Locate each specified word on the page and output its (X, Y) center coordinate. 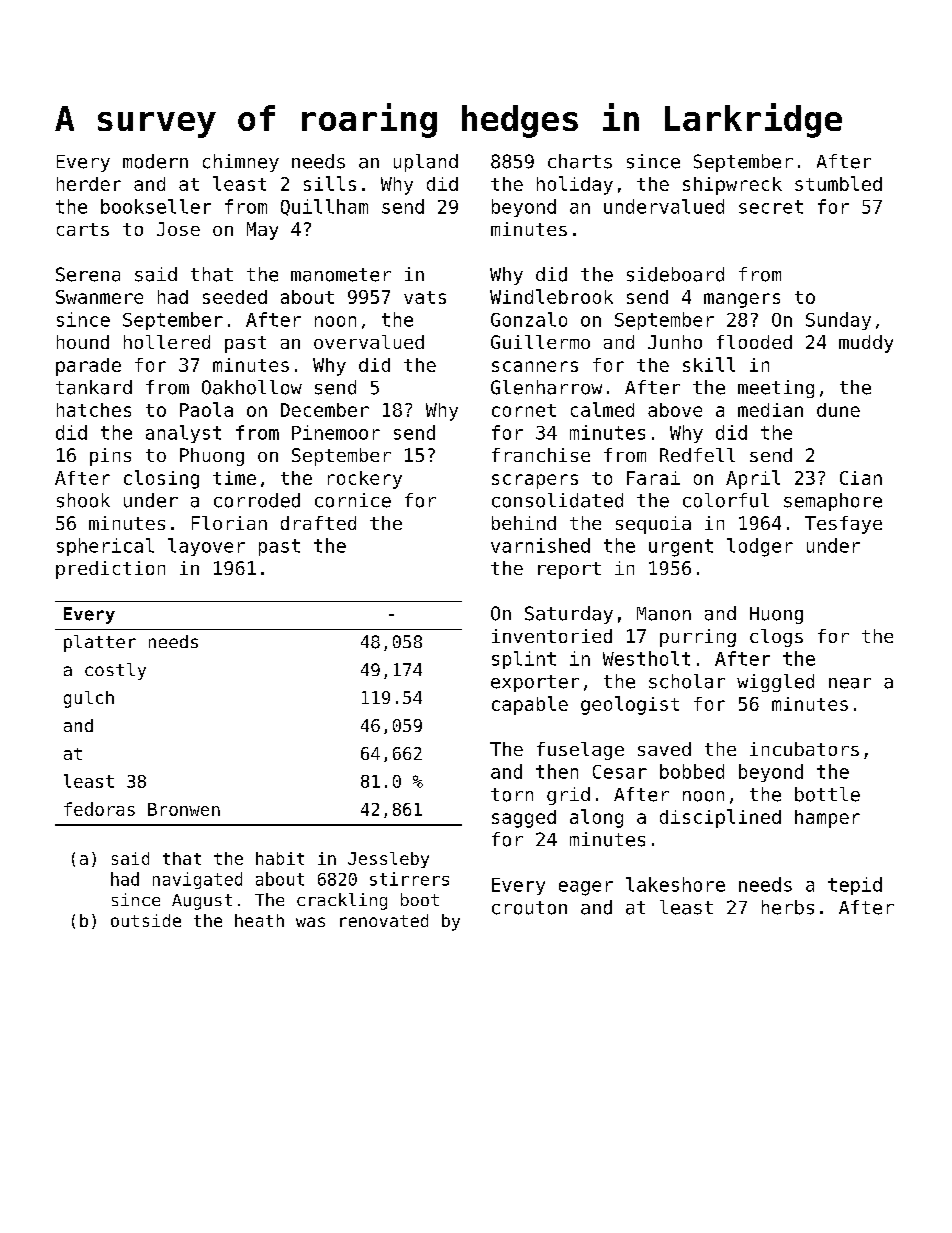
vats (425, 297)
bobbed (692, 771)
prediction (110, 570)
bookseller (156, 206)
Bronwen (184, 809)
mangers (742, 300)
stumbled (838, 183)
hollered (167, 342)
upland (426, 163)
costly (115, 671)
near (850, 683)
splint (524, 660)
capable (530, 705)
